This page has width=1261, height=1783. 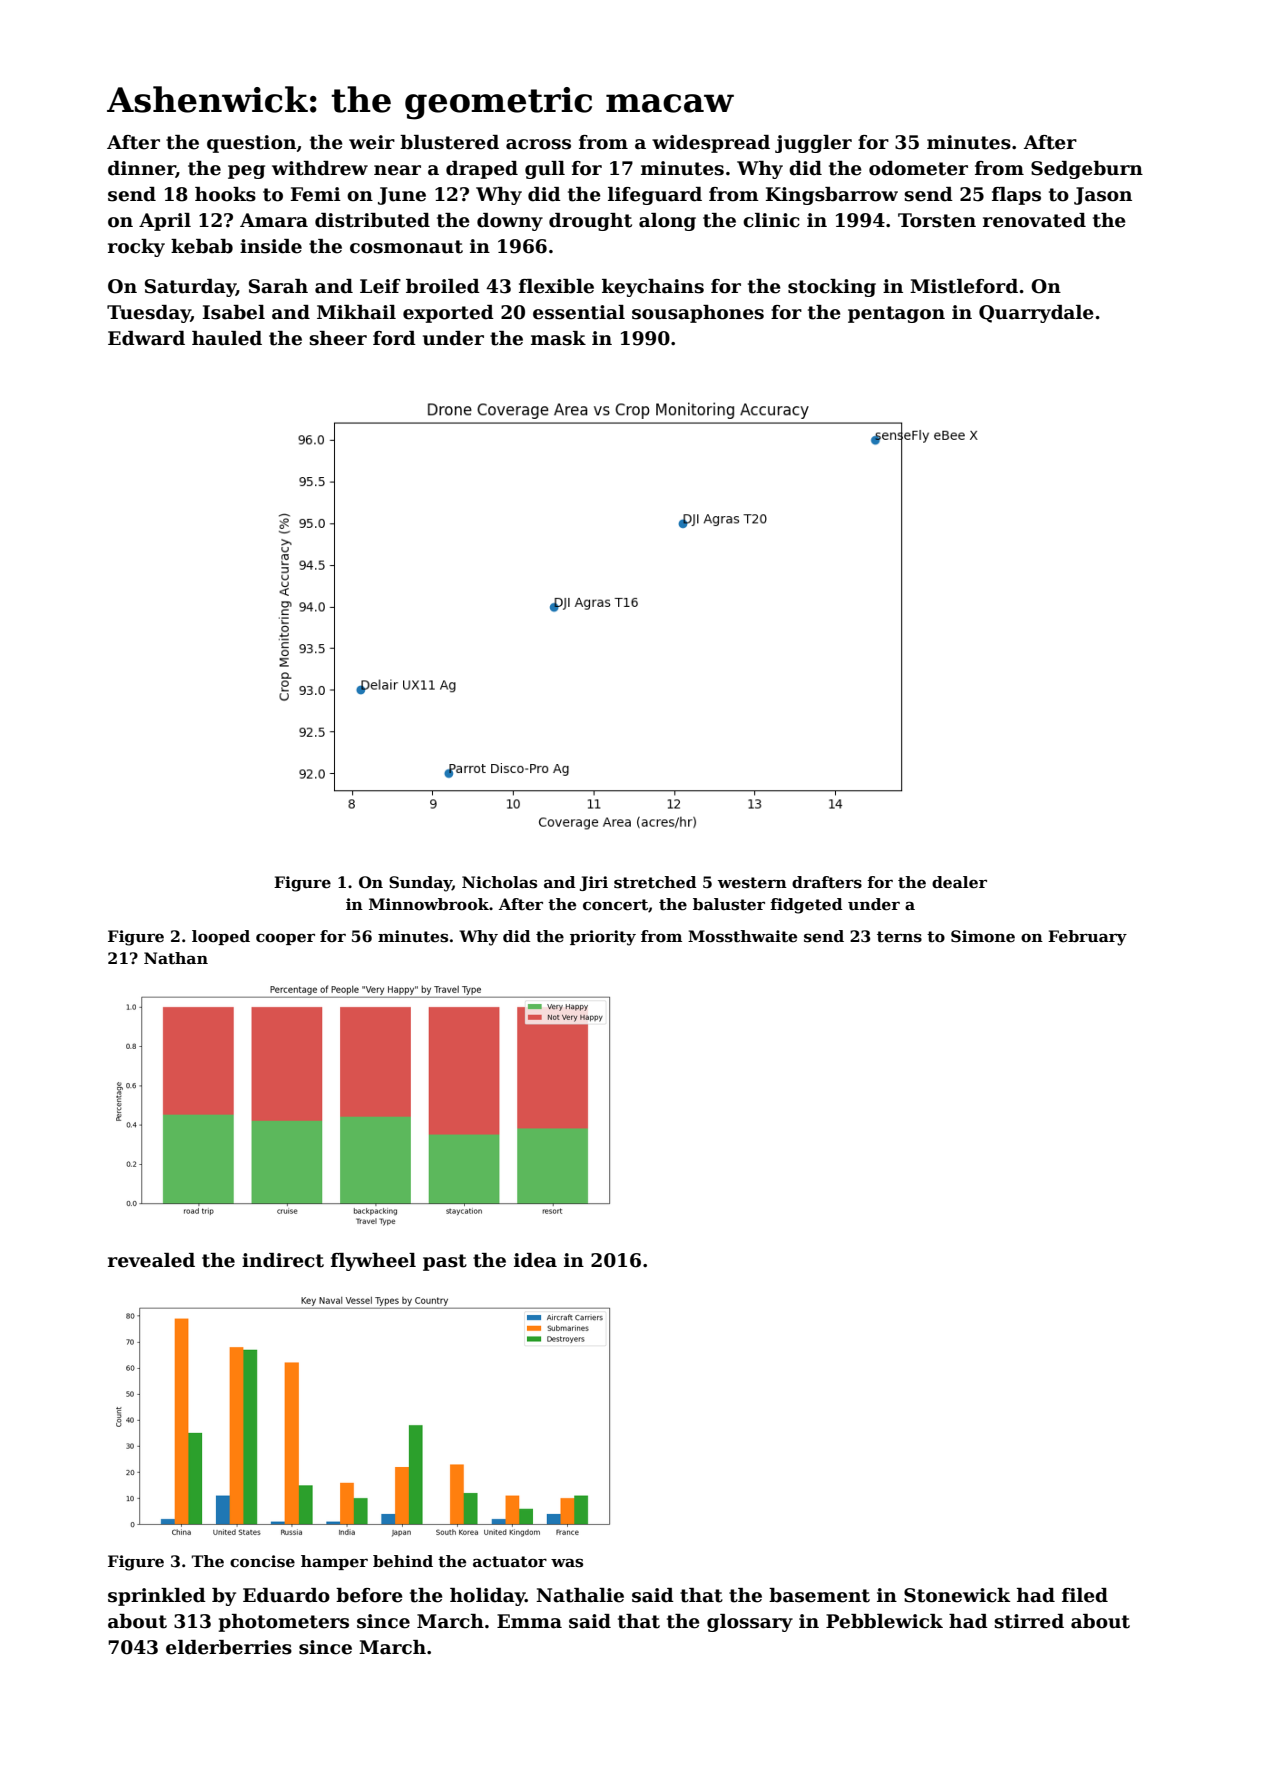 What do you see at coordinates (558, 338) in the page?
I see `mask` at bounding box center [558, 338].
